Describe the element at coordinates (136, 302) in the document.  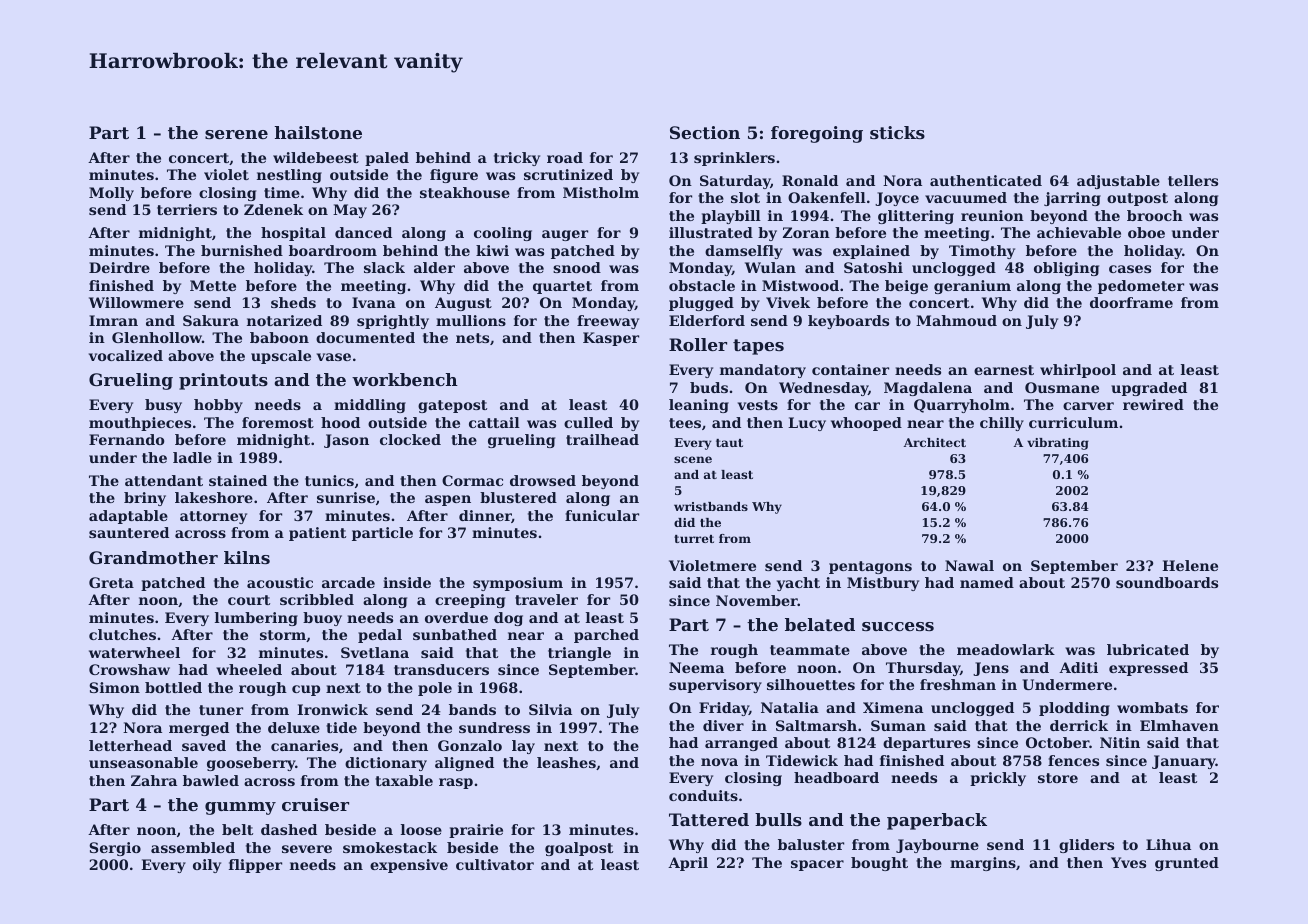
I see `Willowmere` at that location.
